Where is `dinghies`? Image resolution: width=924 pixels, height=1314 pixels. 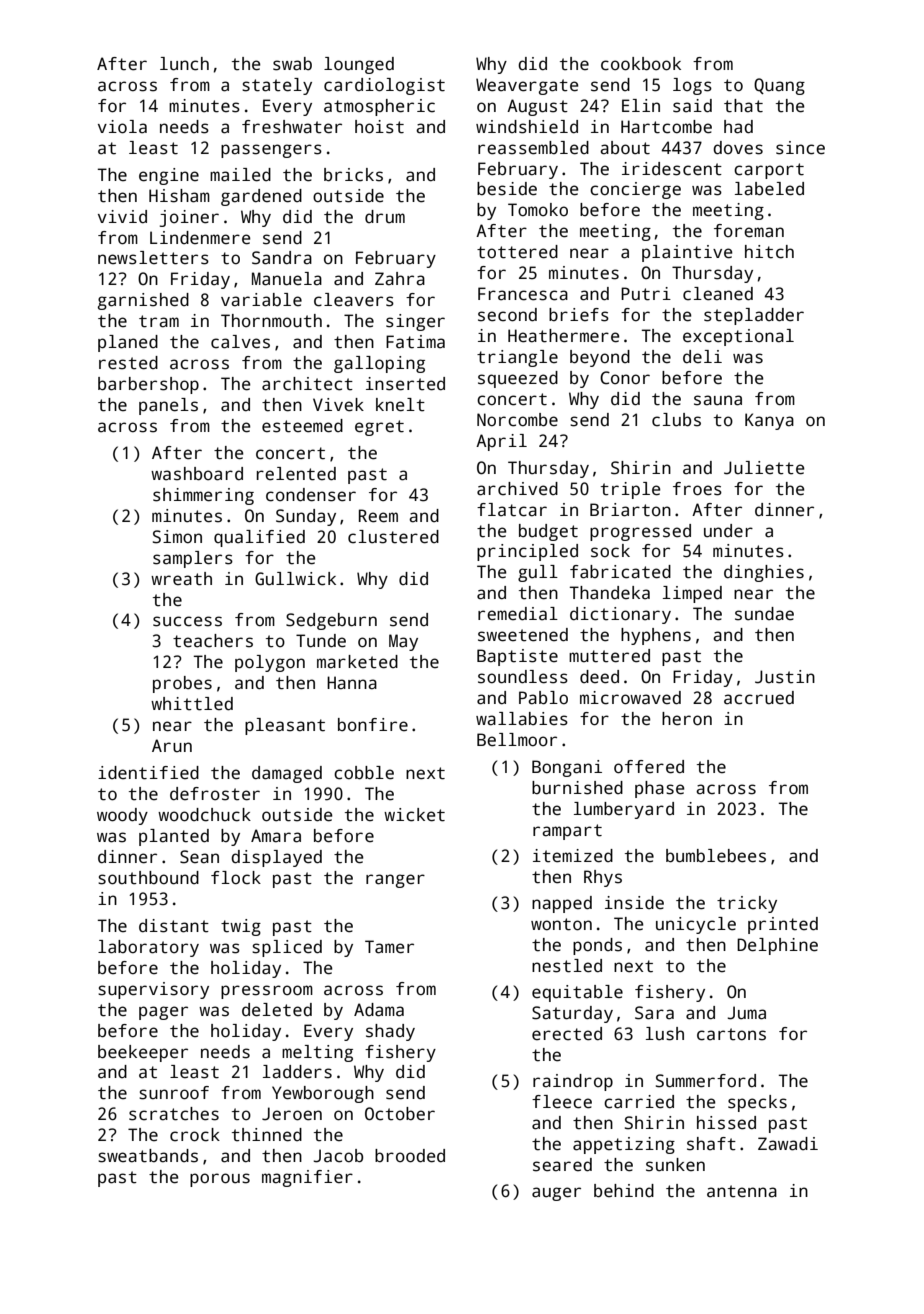 dinghies is located at coordinates (764, 573).
